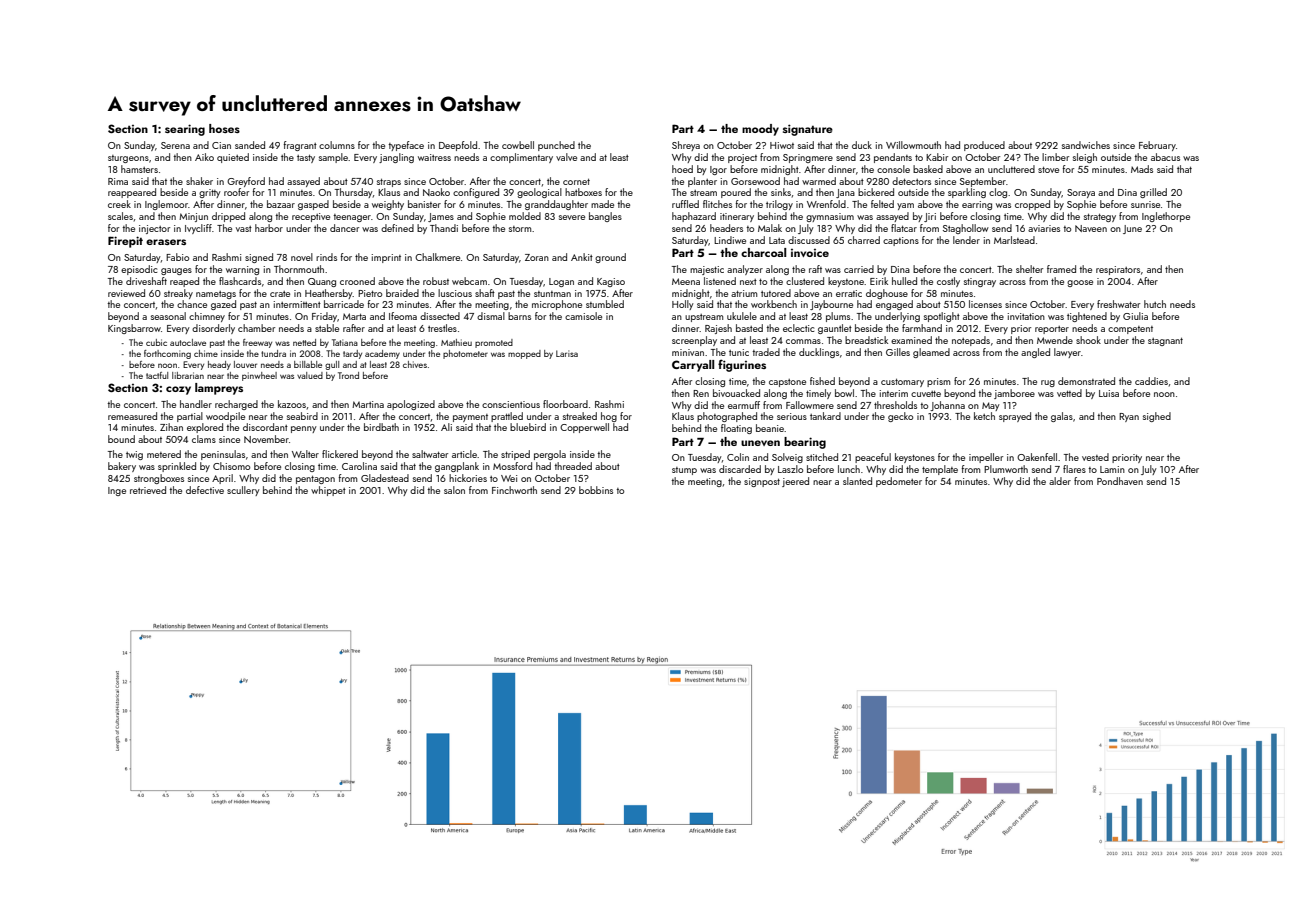 This screenshot has height=924, width=1308. I want to click on salon, so click(454, 490).
